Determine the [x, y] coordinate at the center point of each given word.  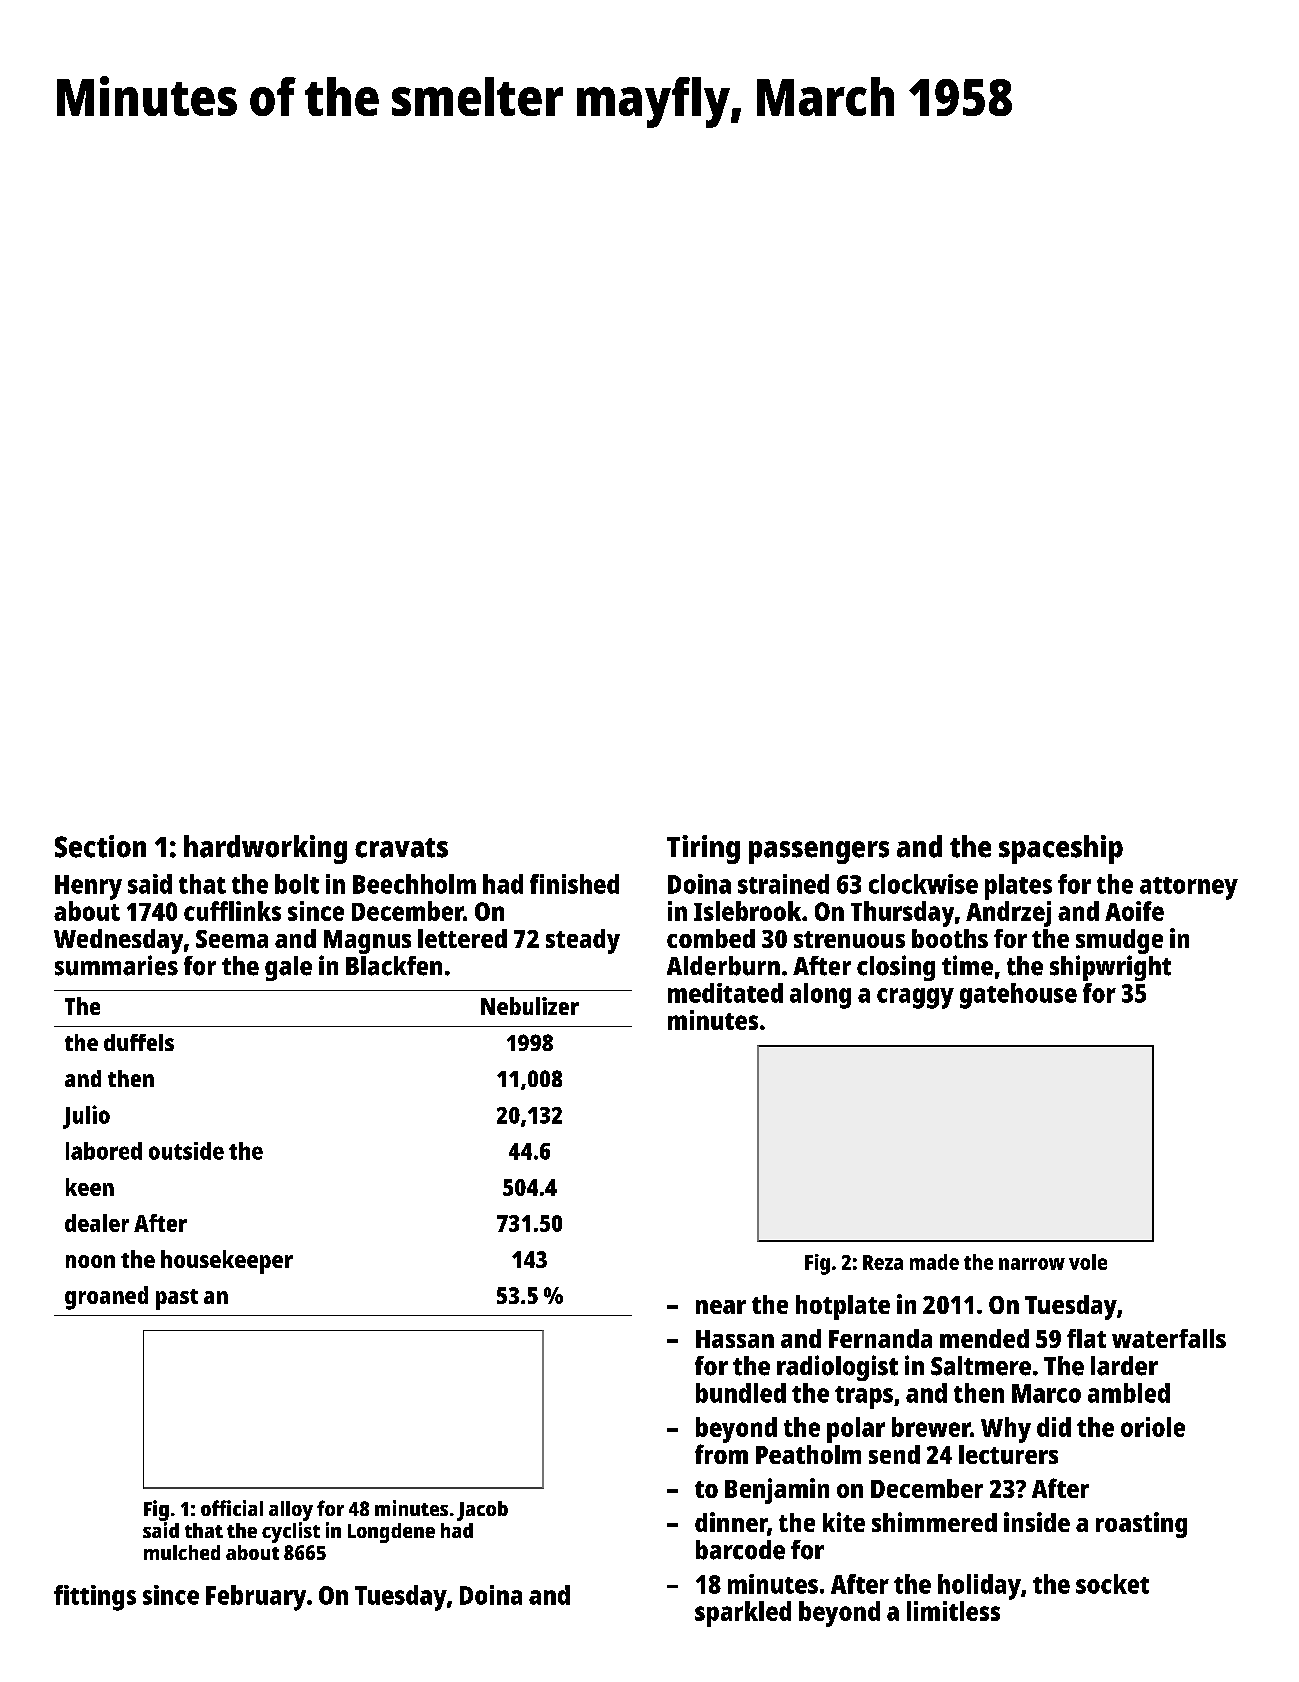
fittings [95, 1598]
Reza [883, 1262]
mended [984, 1338]
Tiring [703, 849]
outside [186, 1151]
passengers [819, 852]
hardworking [265, 849]
